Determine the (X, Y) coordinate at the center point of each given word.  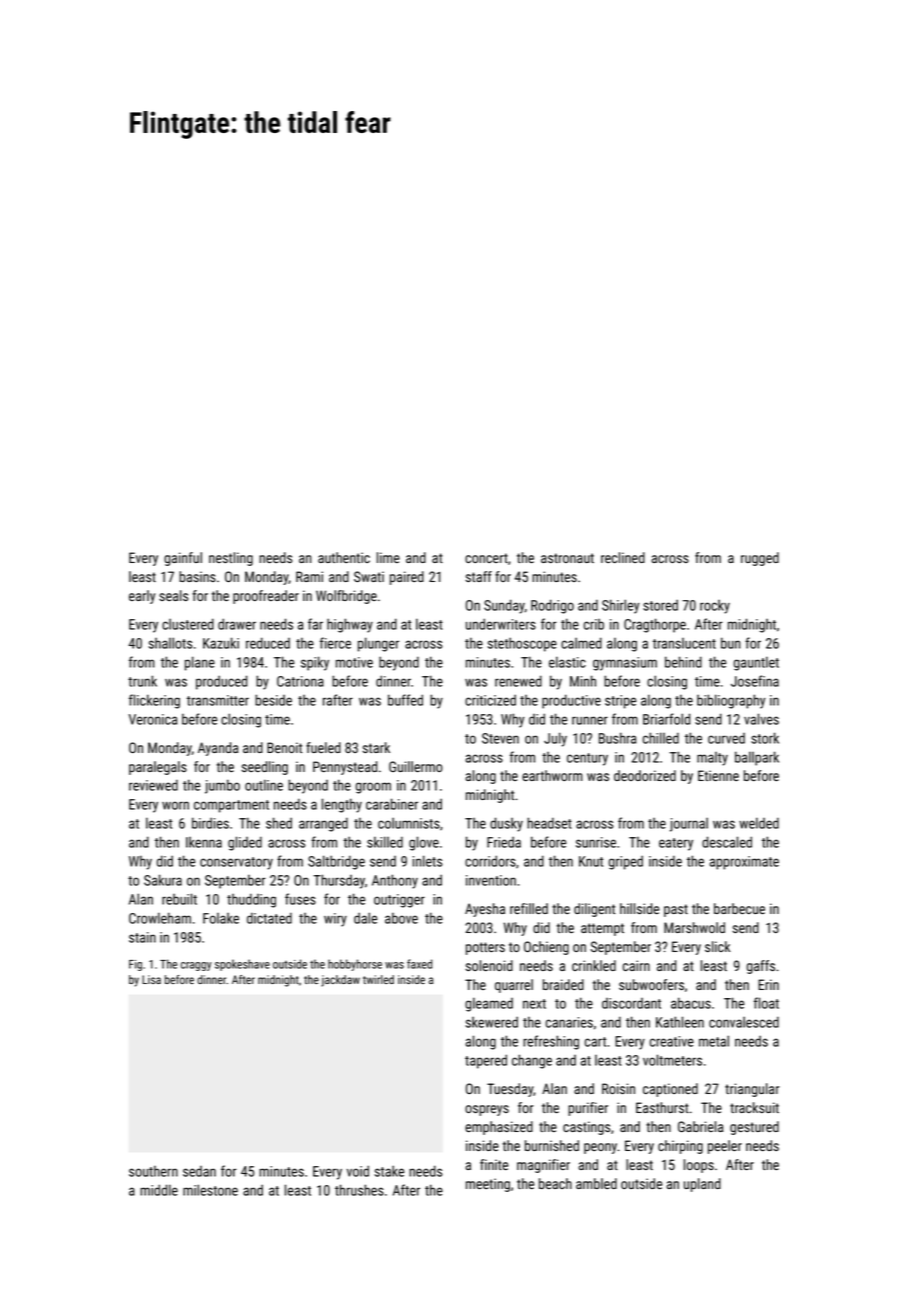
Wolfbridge (346, 597)
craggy (196, 966)
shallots (170, 643)
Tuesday (510, 1090)
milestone (210, 1190)
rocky (715, 607)
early (142, 597)
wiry (335, 920)
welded (759, 823)
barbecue (739, 908)
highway (350, 625)
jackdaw (340, 981)
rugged (760, 559)
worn (175, 805)
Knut (591, 861)
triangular (752, 1090)
